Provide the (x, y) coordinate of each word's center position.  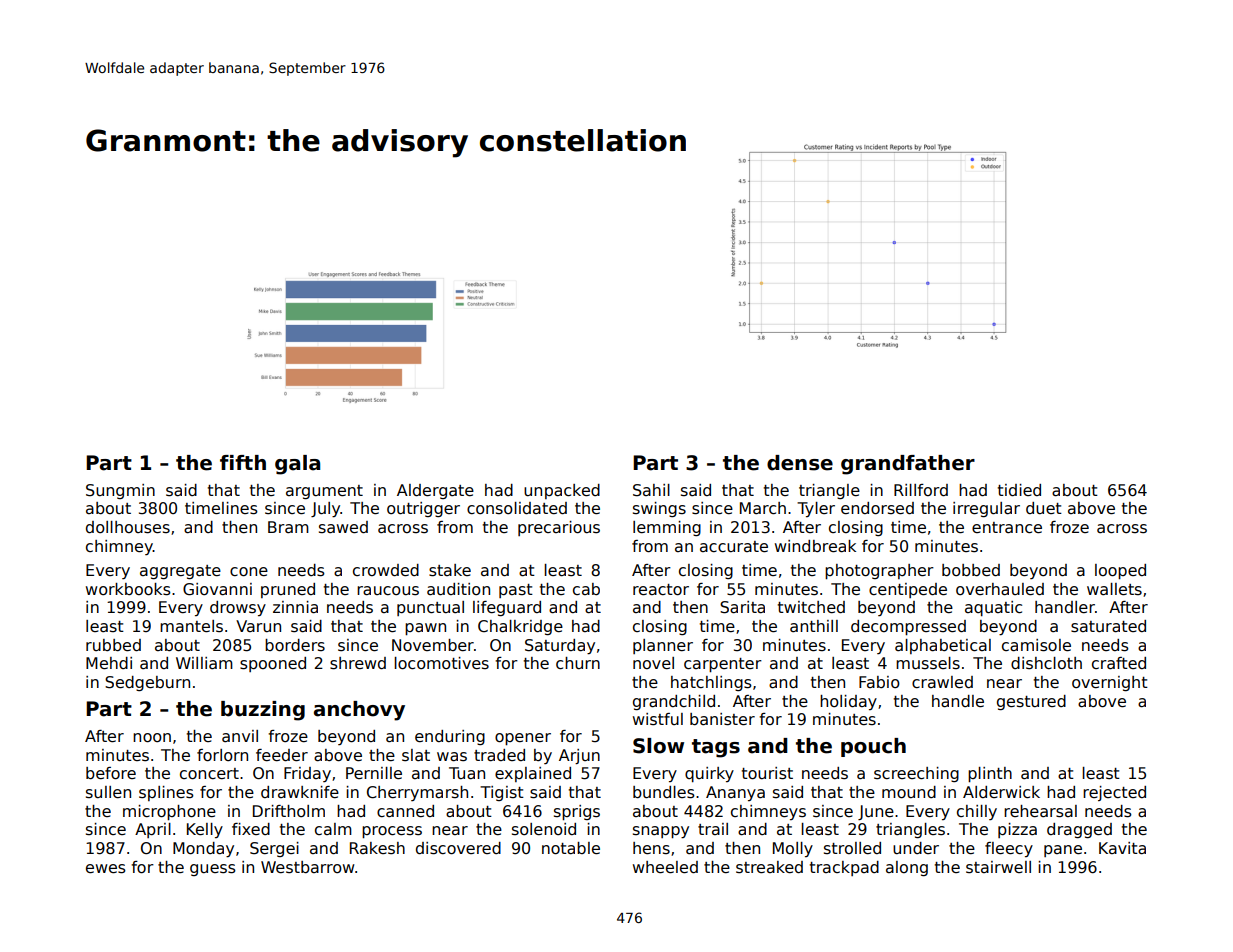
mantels (191, 626)
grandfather (908, 465)
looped (1120, 571)
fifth (243, 462)
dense (800, 463)
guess (213, 870)
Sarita (742, 607)
